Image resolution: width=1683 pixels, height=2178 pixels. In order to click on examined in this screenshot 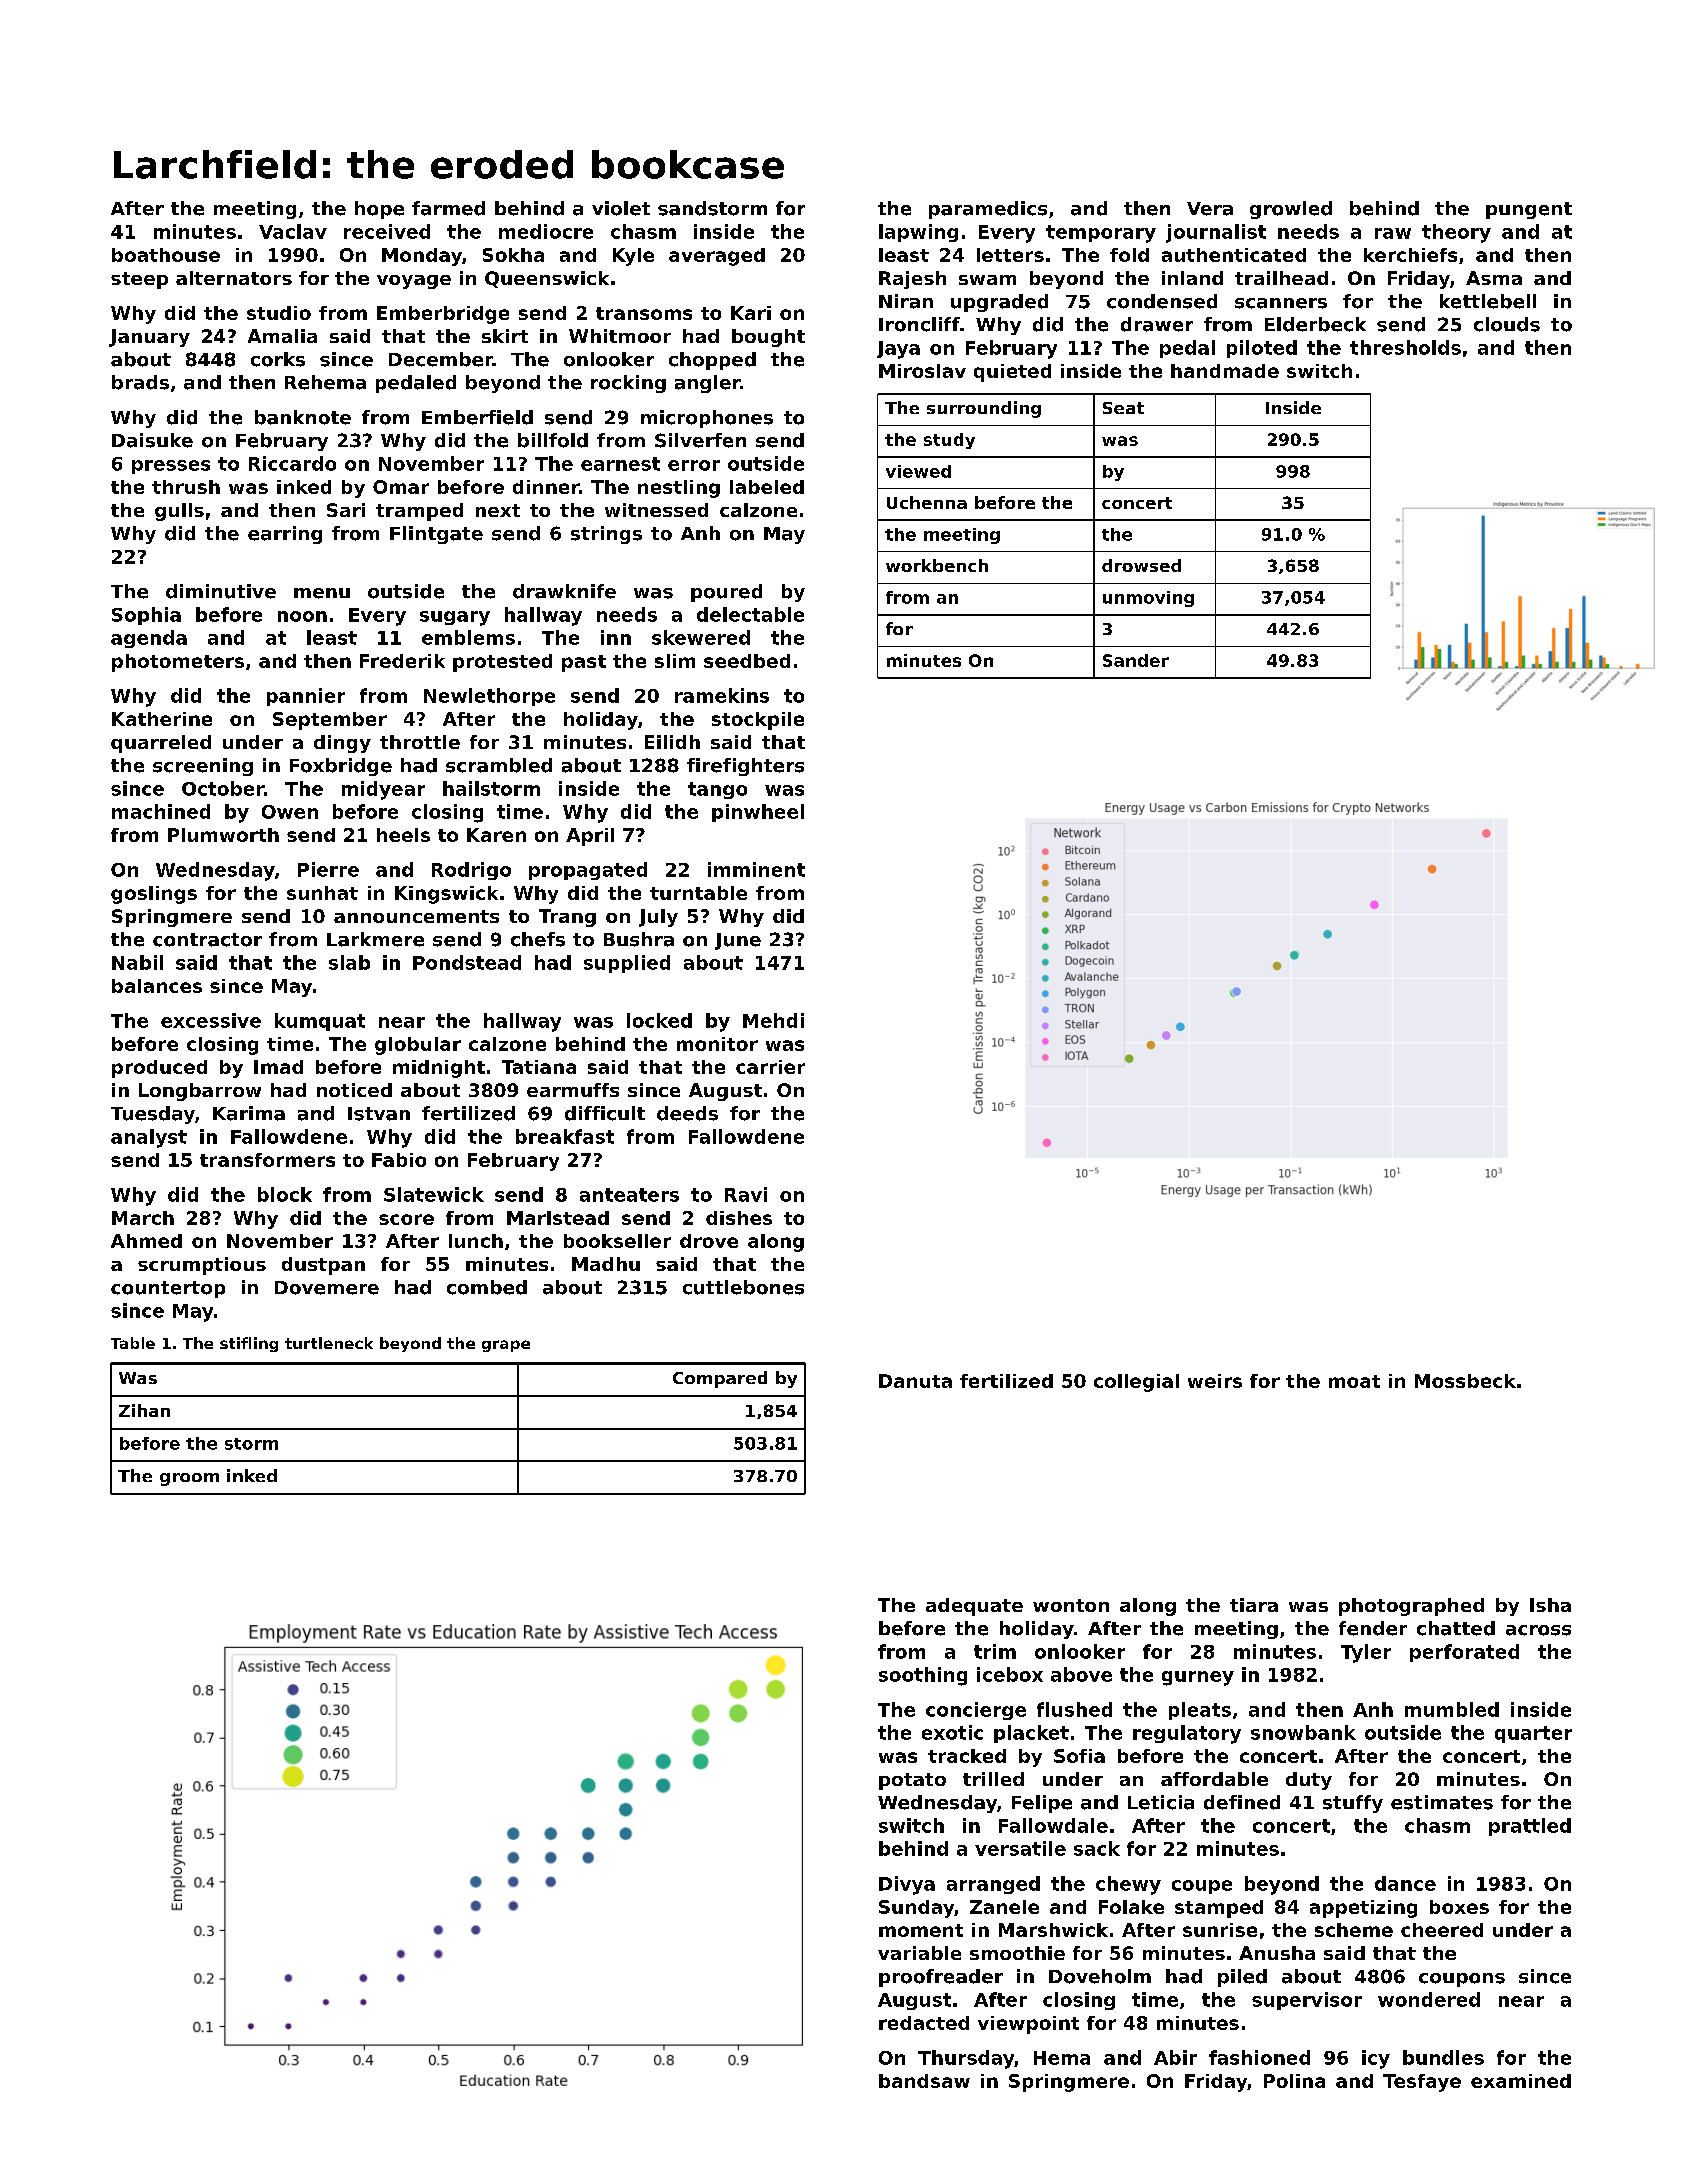, I will do `click(1521, 2081)`.
